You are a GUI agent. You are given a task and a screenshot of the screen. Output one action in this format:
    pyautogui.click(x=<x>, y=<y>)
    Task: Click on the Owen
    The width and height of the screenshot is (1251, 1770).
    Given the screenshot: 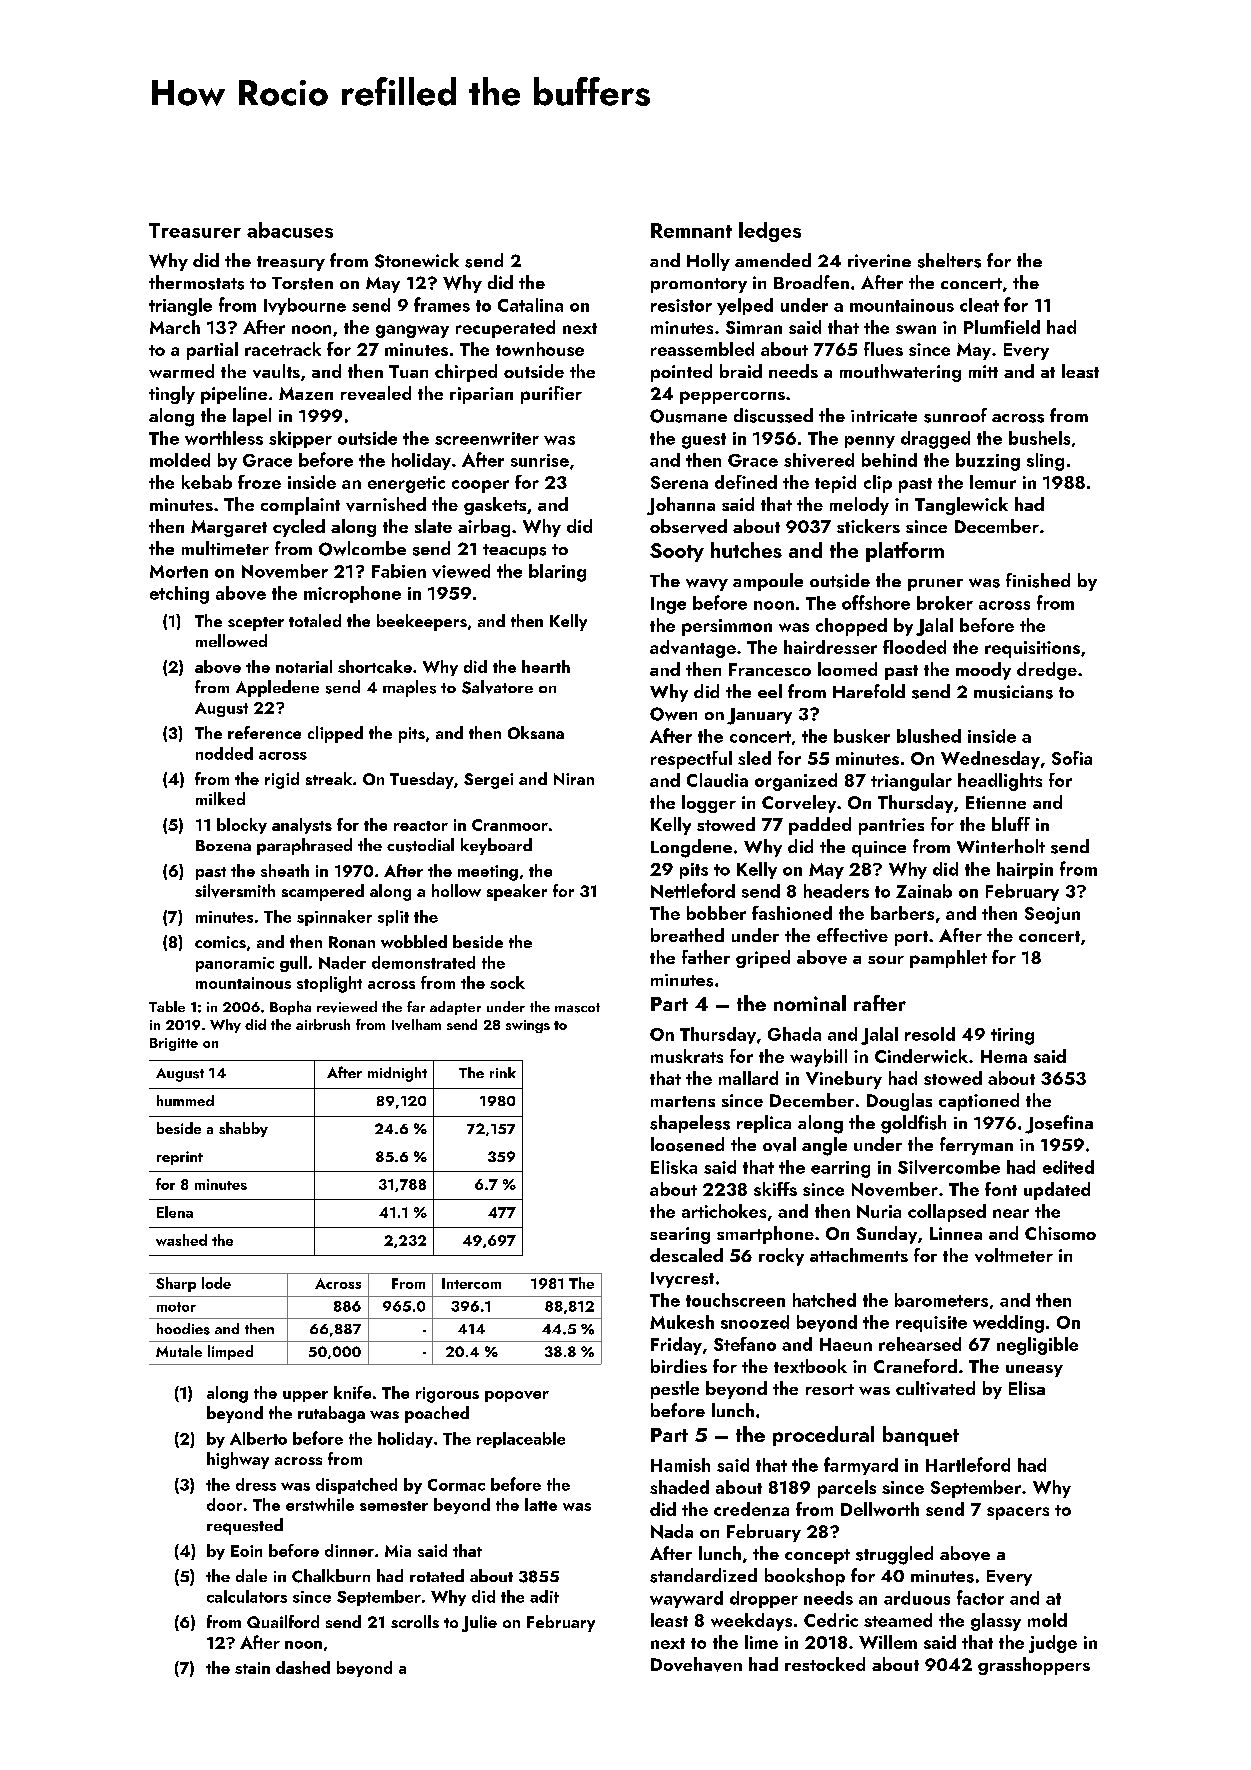 What is the action you would take?
    pyautogui.click(x=673, y=714)
